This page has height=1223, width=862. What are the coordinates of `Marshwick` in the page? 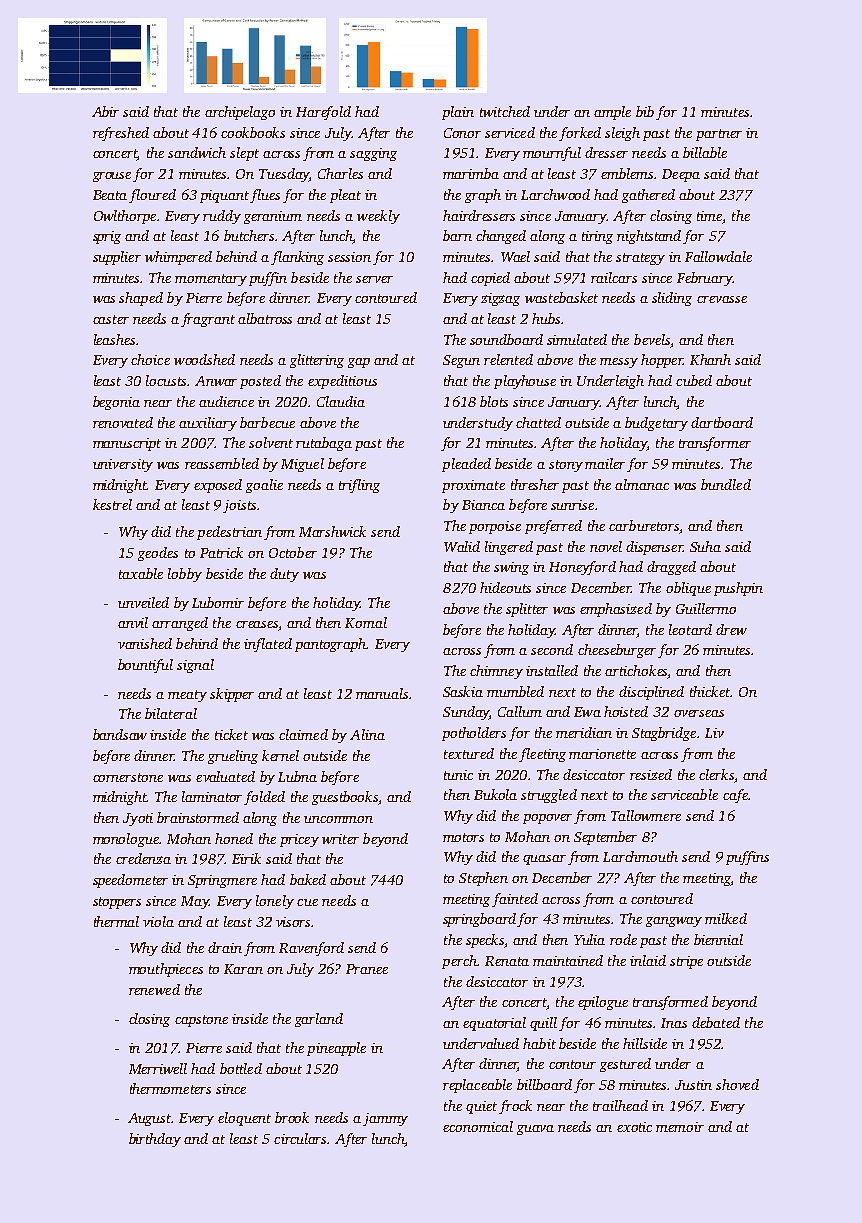 It's located at (332, 531).
